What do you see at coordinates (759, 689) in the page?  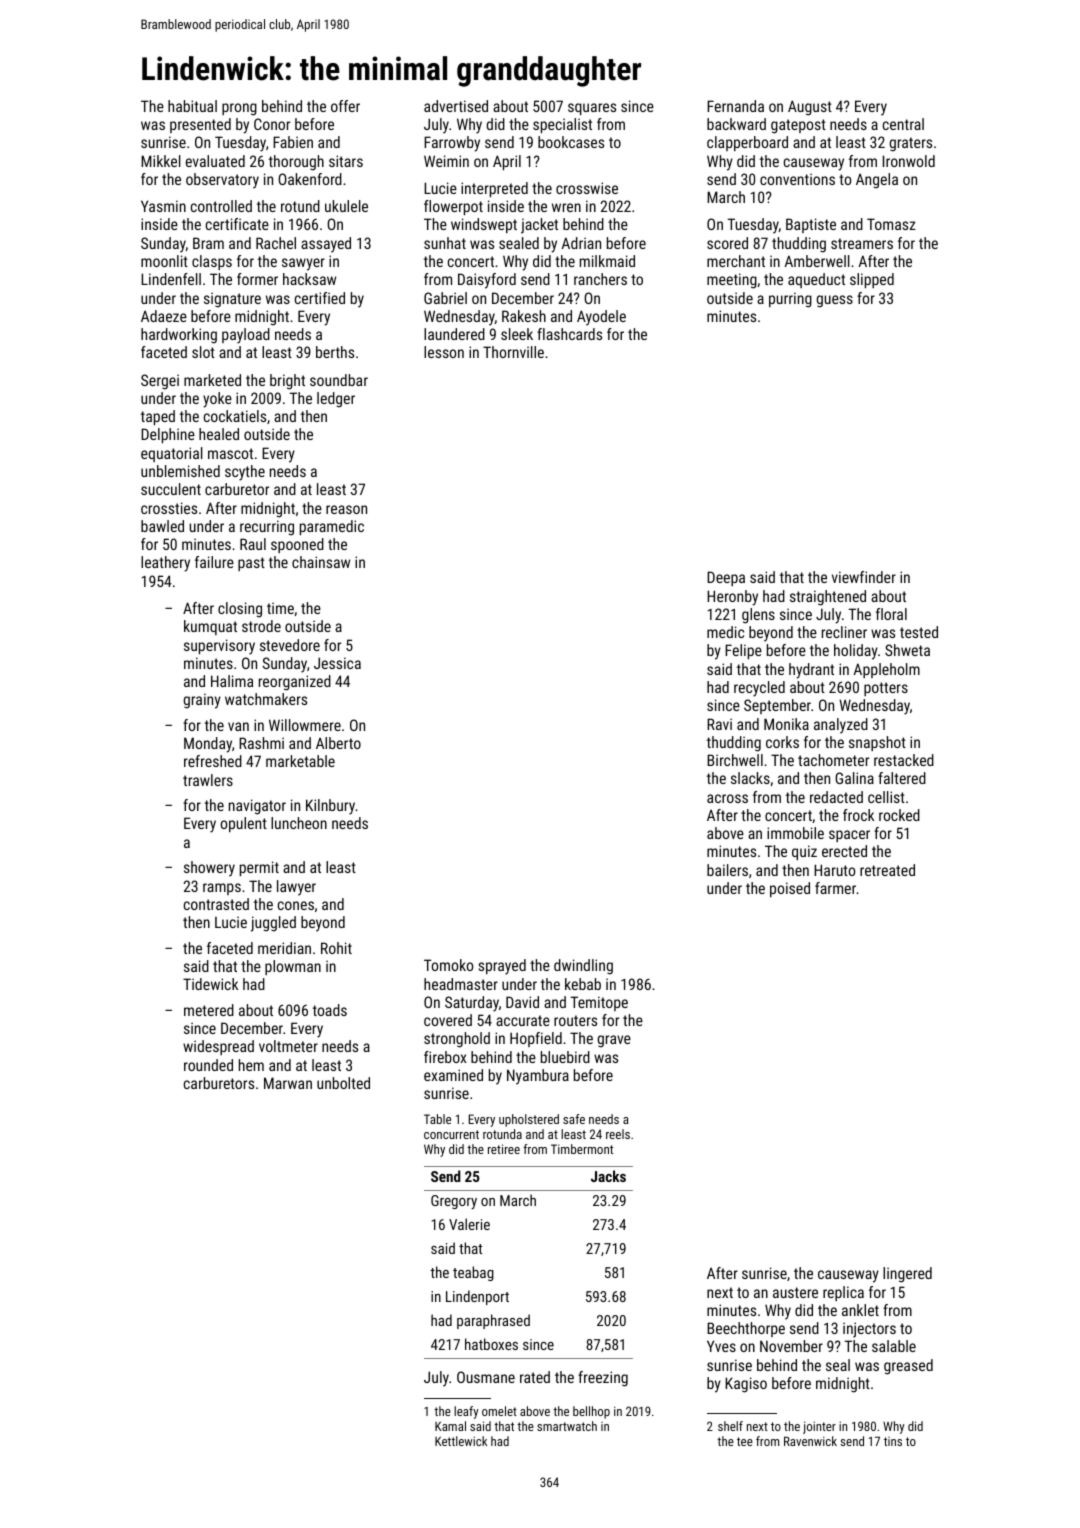 I see `recycled` at bounding box center [759, 689].
